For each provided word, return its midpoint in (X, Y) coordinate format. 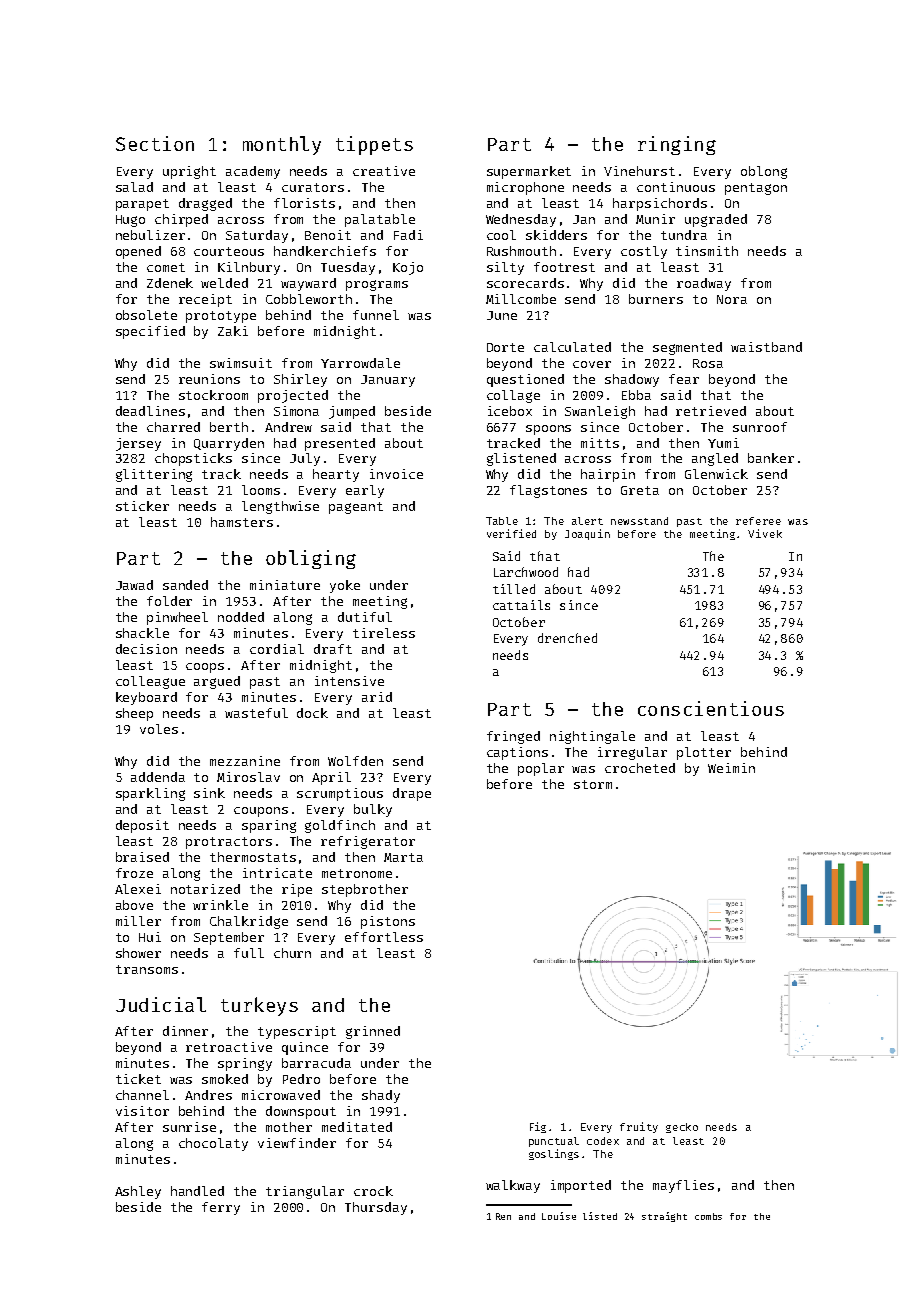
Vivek (765, 533)
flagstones (548, 491)
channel (142, 1095)
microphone (525, 188)
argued (217, 682)
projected (293, 396)
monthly (282, 145)
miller (138, 921)
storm (593, 784)
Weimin (731, 768)
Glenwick (716, 474)
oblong (764, 172)
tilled (514, 589)
